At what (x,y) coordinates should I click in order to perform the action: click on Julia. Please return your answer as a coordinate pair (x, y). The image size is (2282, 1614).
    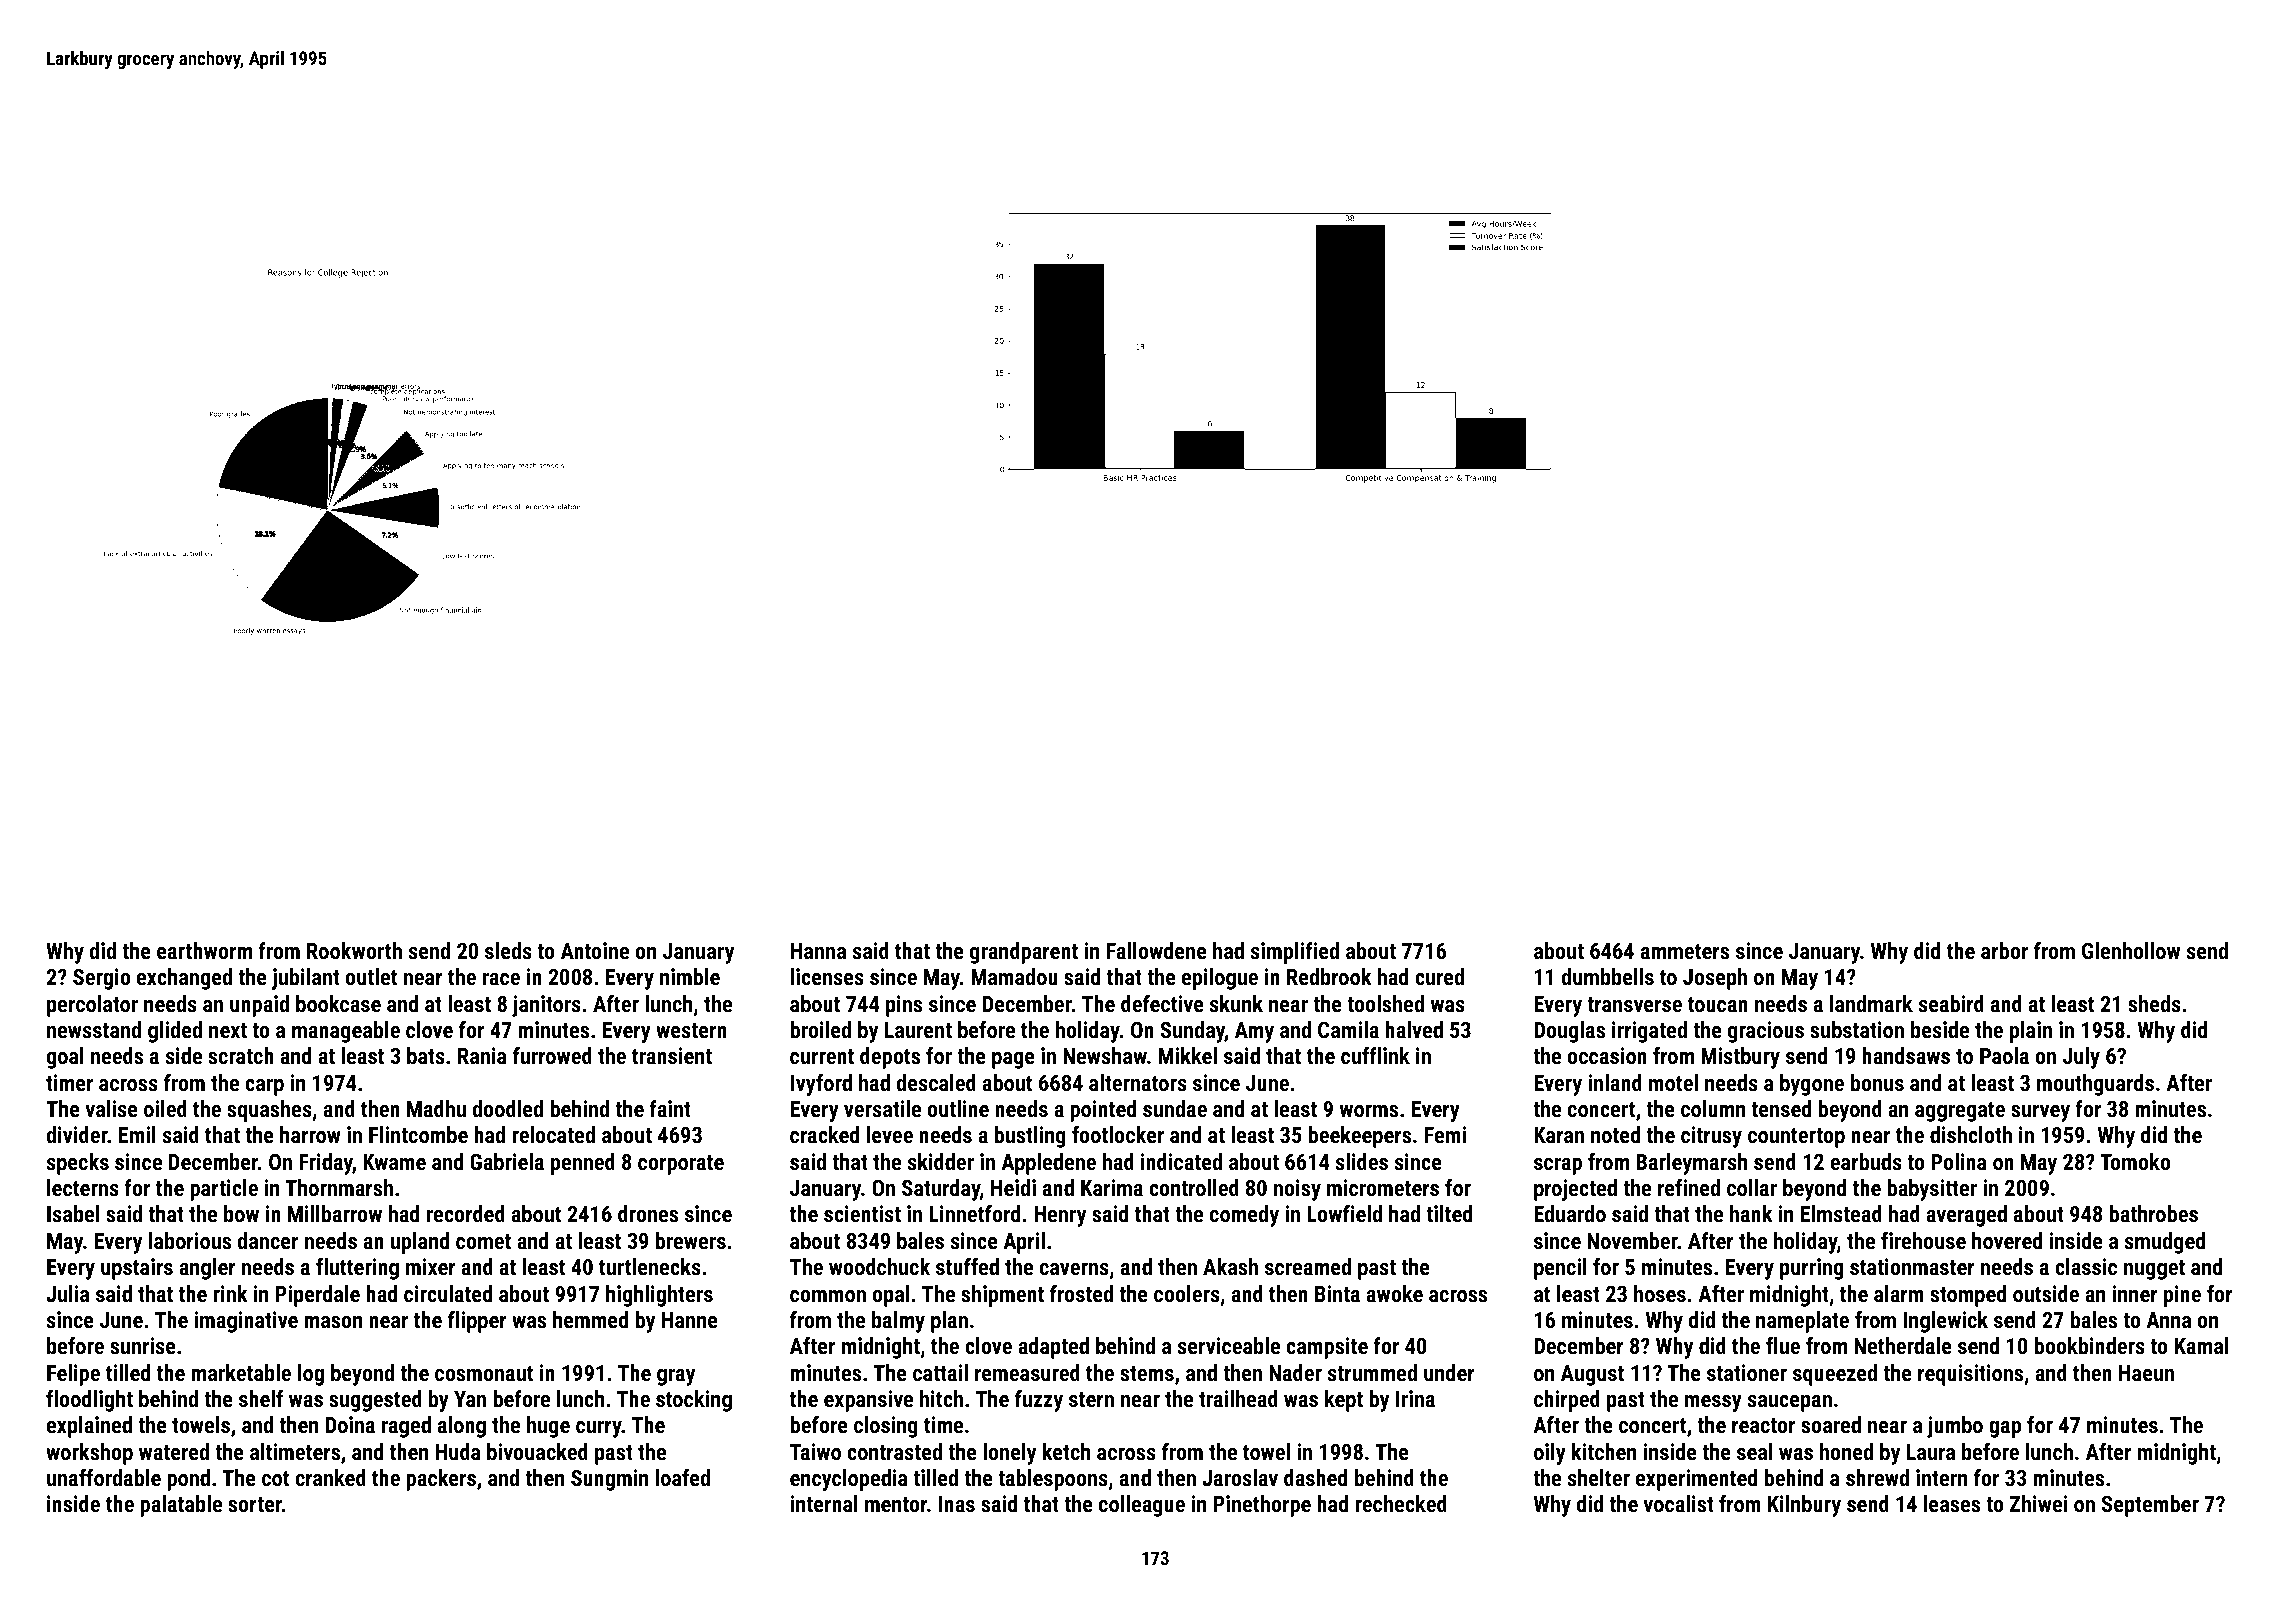
    Looking at the image, I should click on (67, 1293).
